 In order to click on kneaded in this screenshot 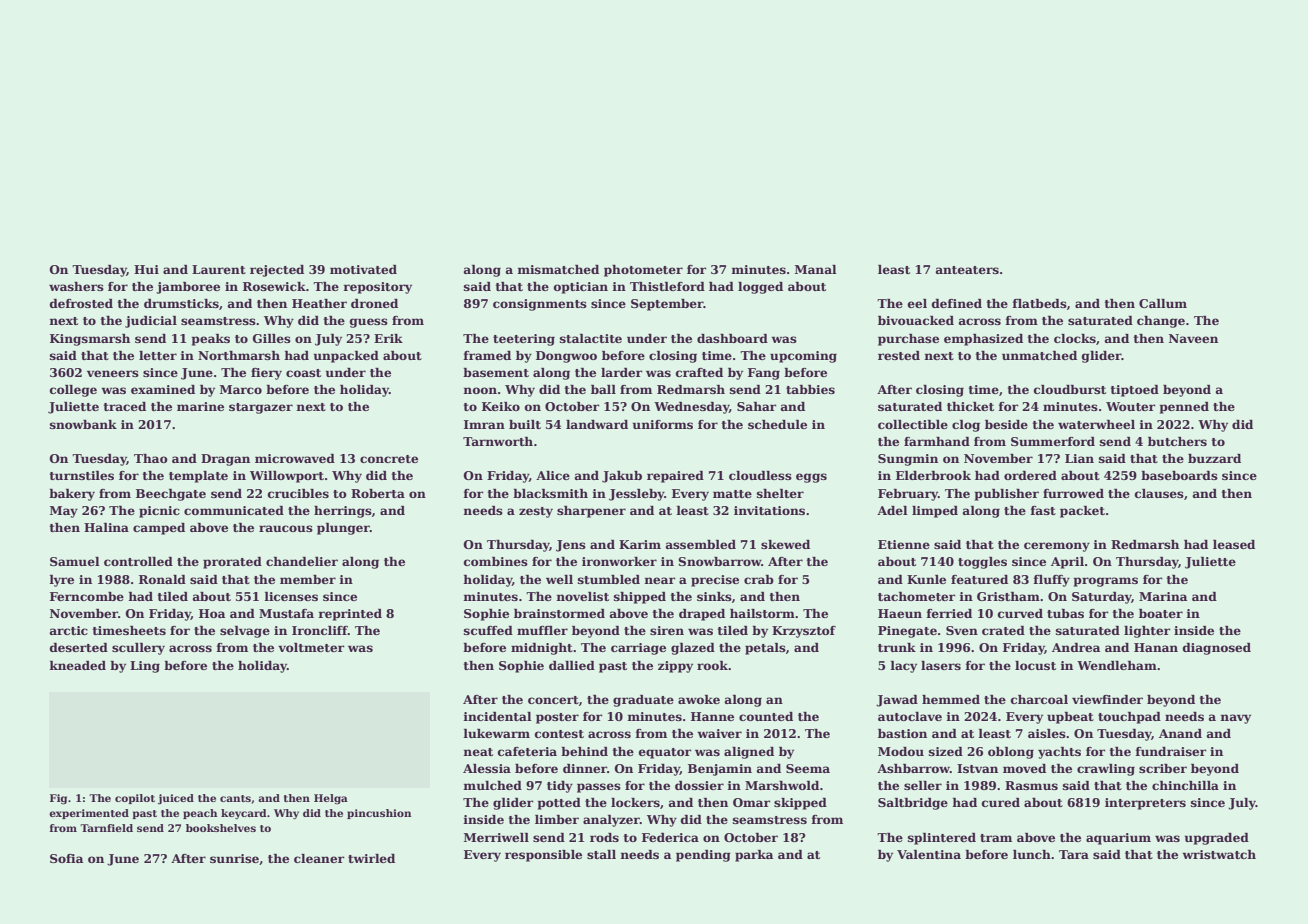, I will do `click(77, 665)`.
